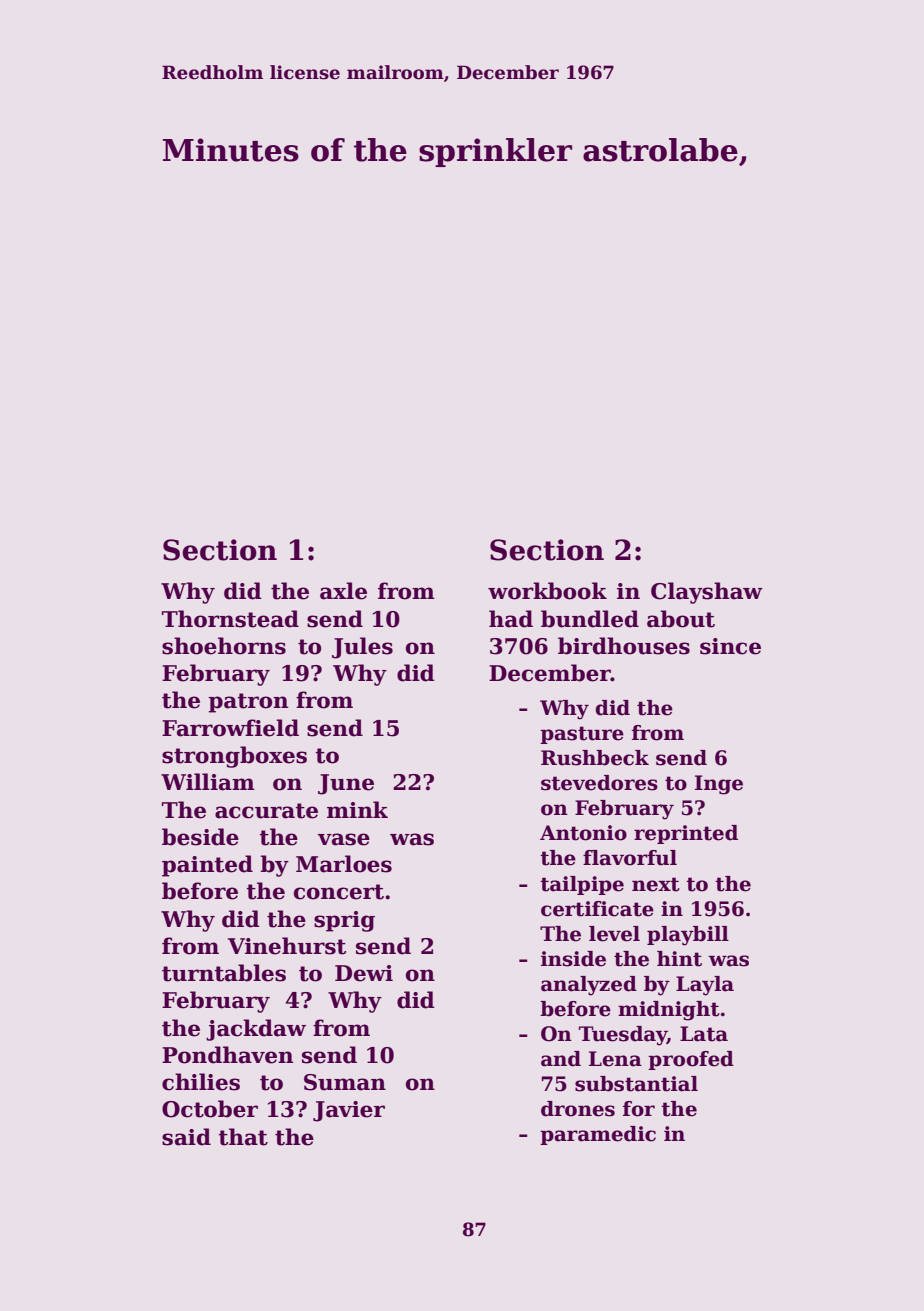  What do you see at coordinates (630, 858) in the document?
I see `flavorful` at bounding box center [630, 858].
